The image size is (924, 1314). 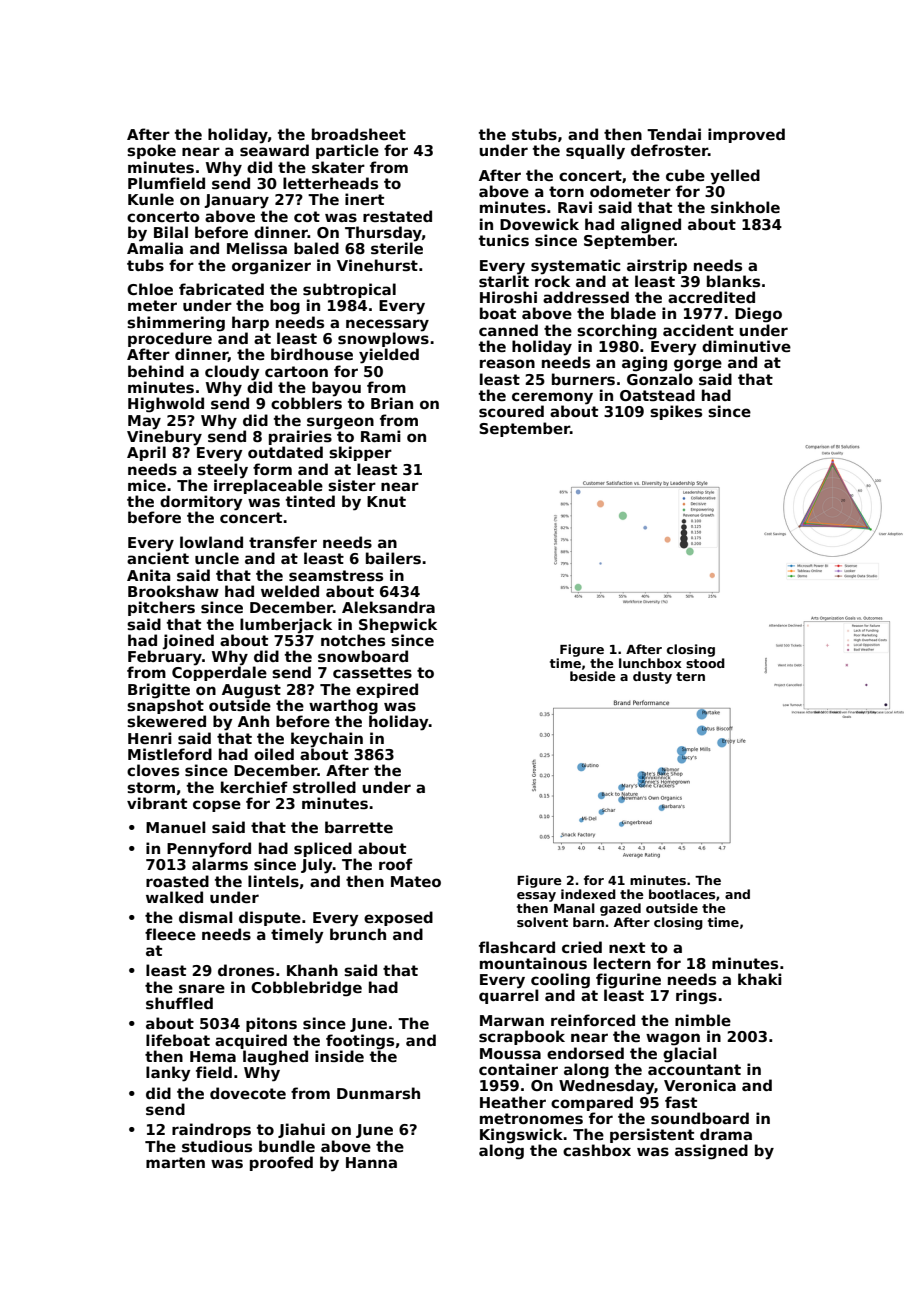 I want to click on assigned, so click(x=711, y=1152).
